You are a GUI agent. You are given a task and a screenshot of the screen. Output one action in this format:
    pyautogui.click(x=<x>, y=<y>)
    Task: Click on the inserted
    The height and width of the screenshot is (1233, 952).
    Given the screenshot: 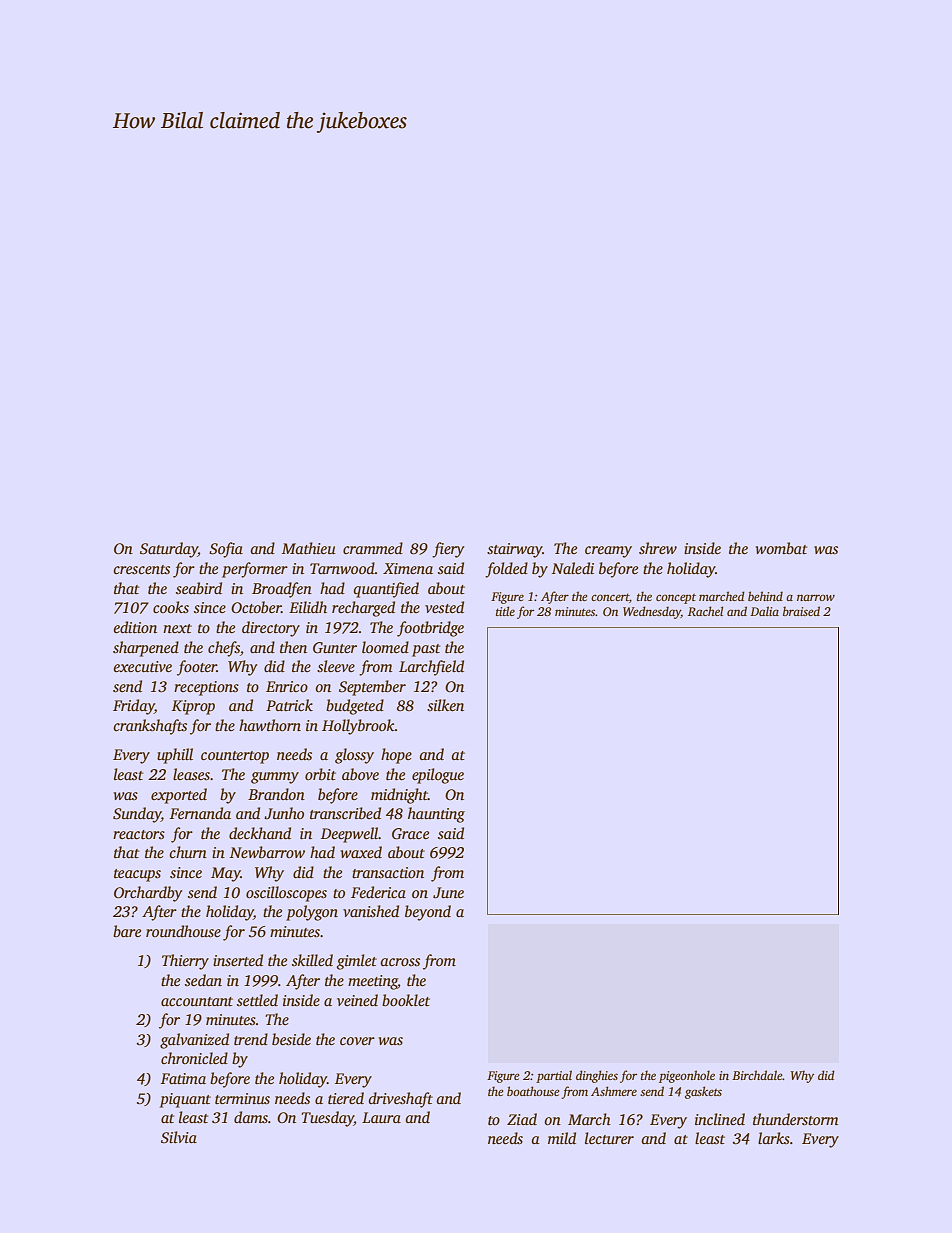 What is the action you would take?
    pyautogui.click(x=238, y=960)
